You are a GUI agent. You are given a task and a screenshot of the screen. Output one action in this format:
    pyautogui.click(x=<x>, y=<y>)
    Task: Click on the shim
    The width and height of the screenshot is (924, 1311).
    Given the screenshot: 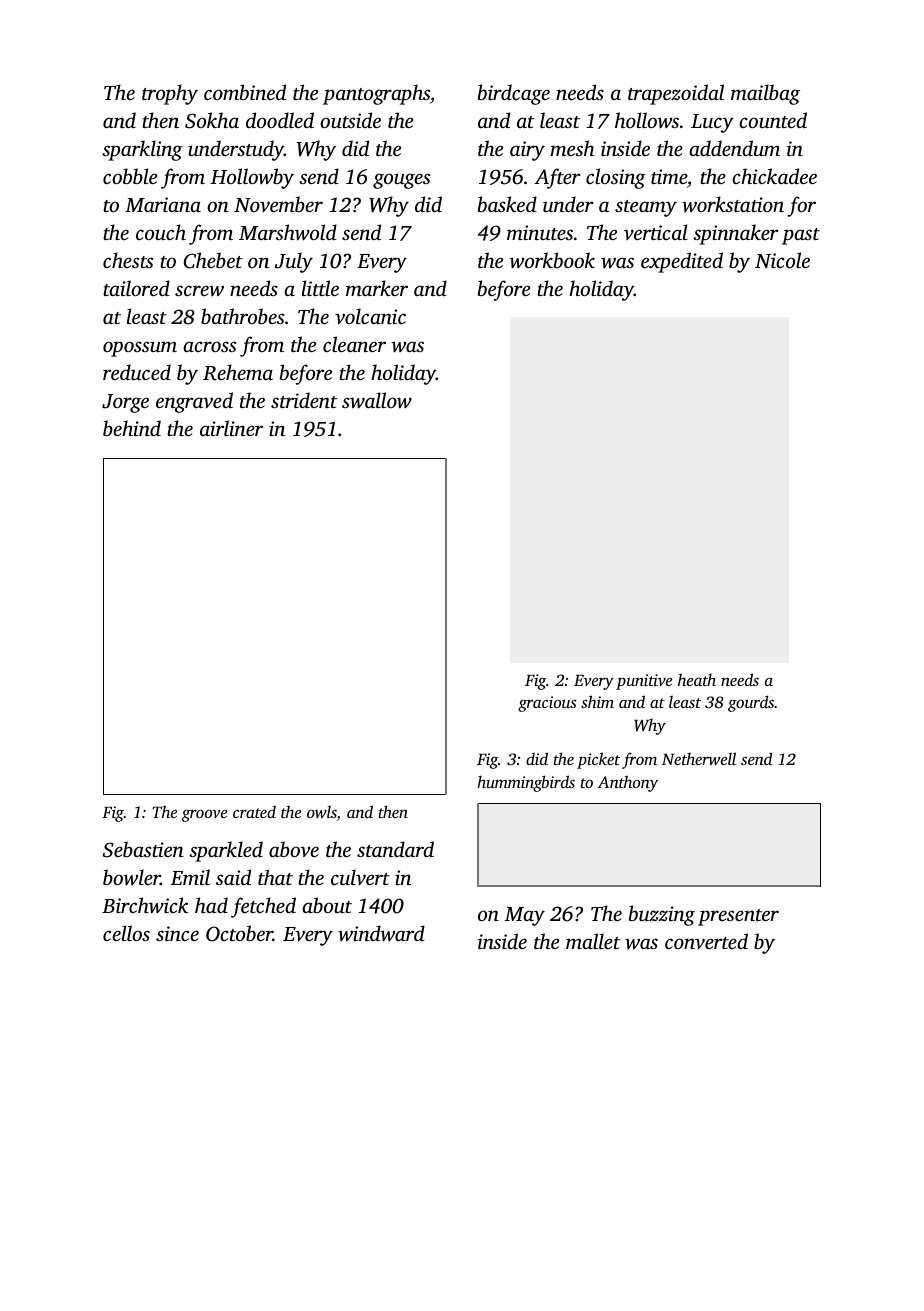 What is the action you would take?
    pyautogui.click(x=597, y=701)
